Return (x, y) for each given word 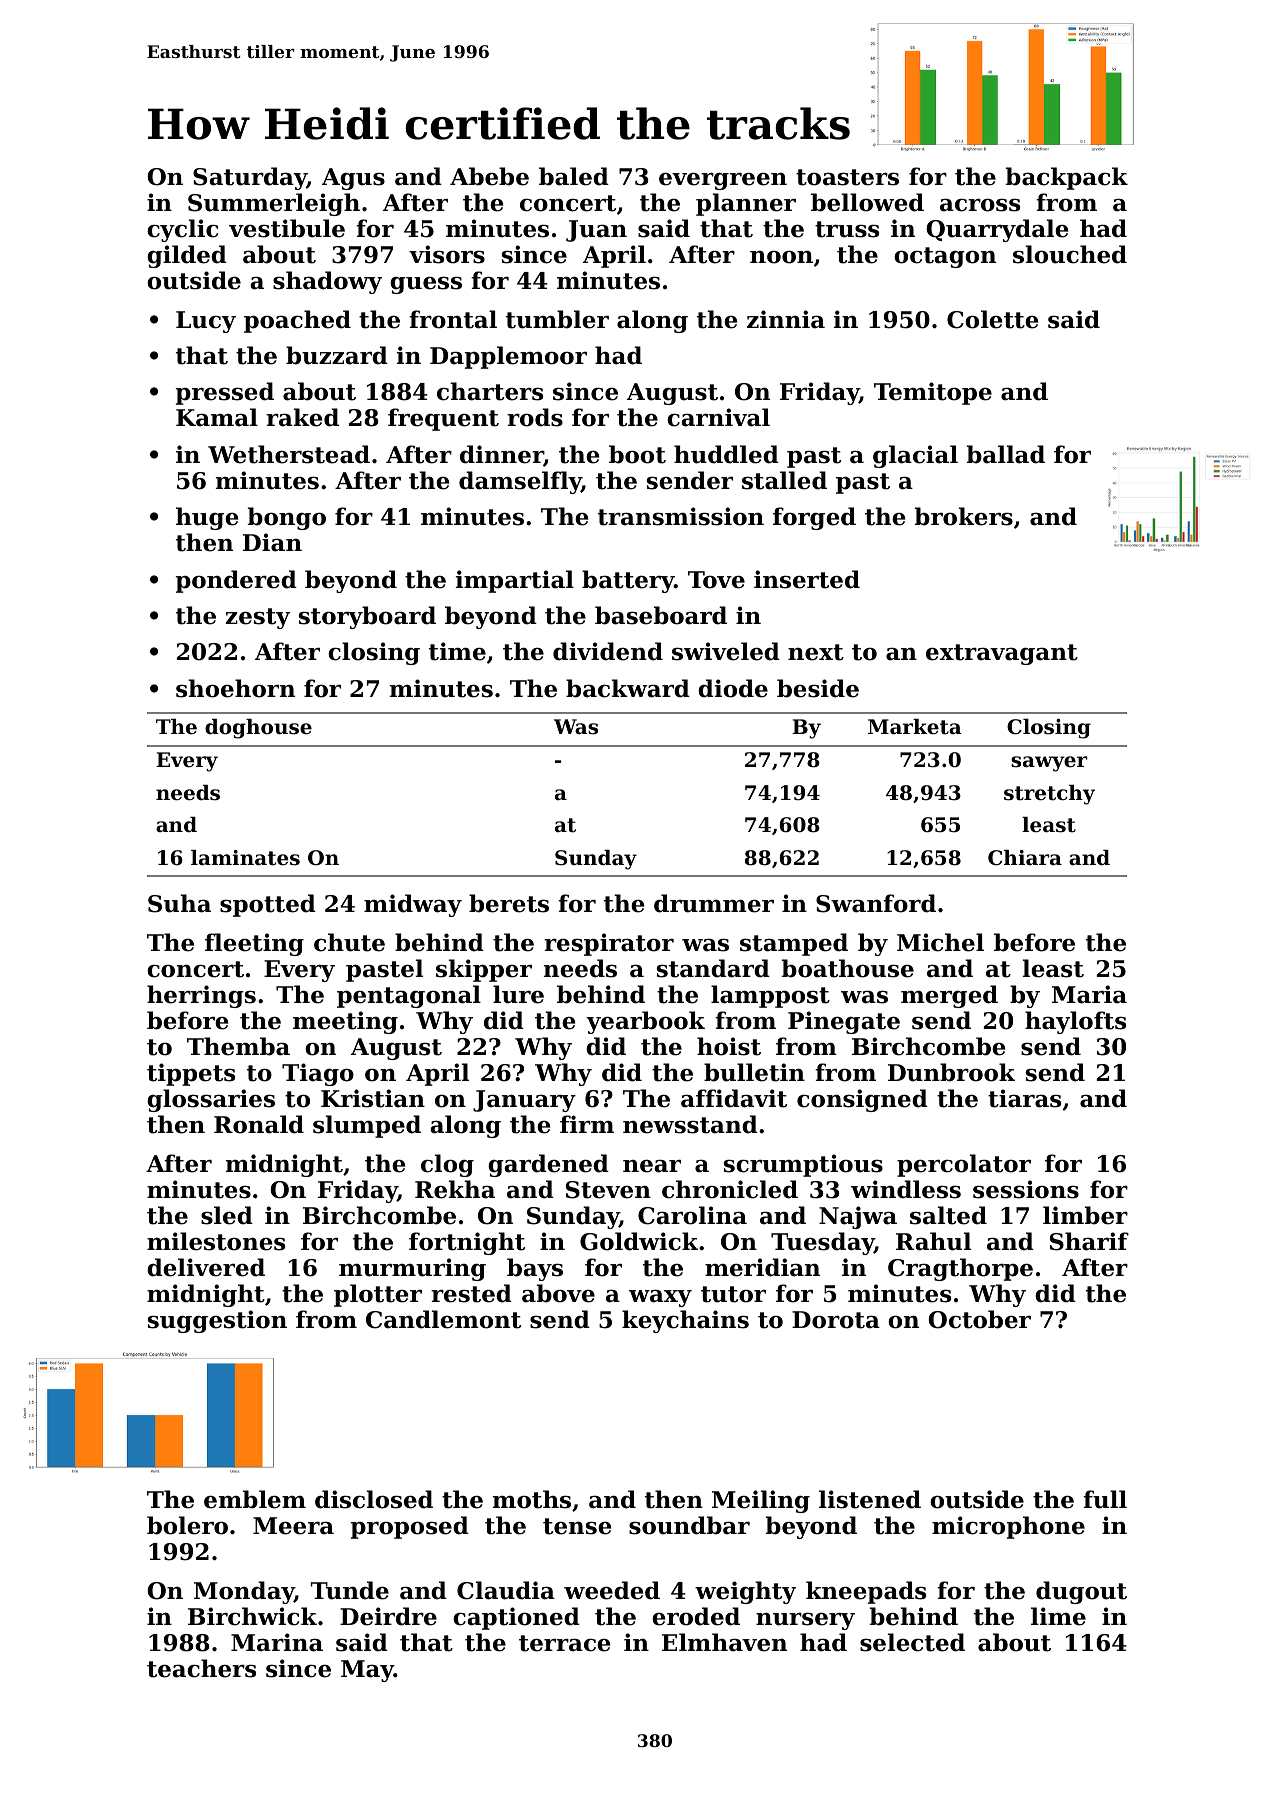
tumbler (557, 319)
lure (518, 994)
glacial (915, 456)
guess (426, 285)
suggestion (217, 1321)
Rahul (933, 1241)
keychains (685, 1321)
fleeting (254, 944)
